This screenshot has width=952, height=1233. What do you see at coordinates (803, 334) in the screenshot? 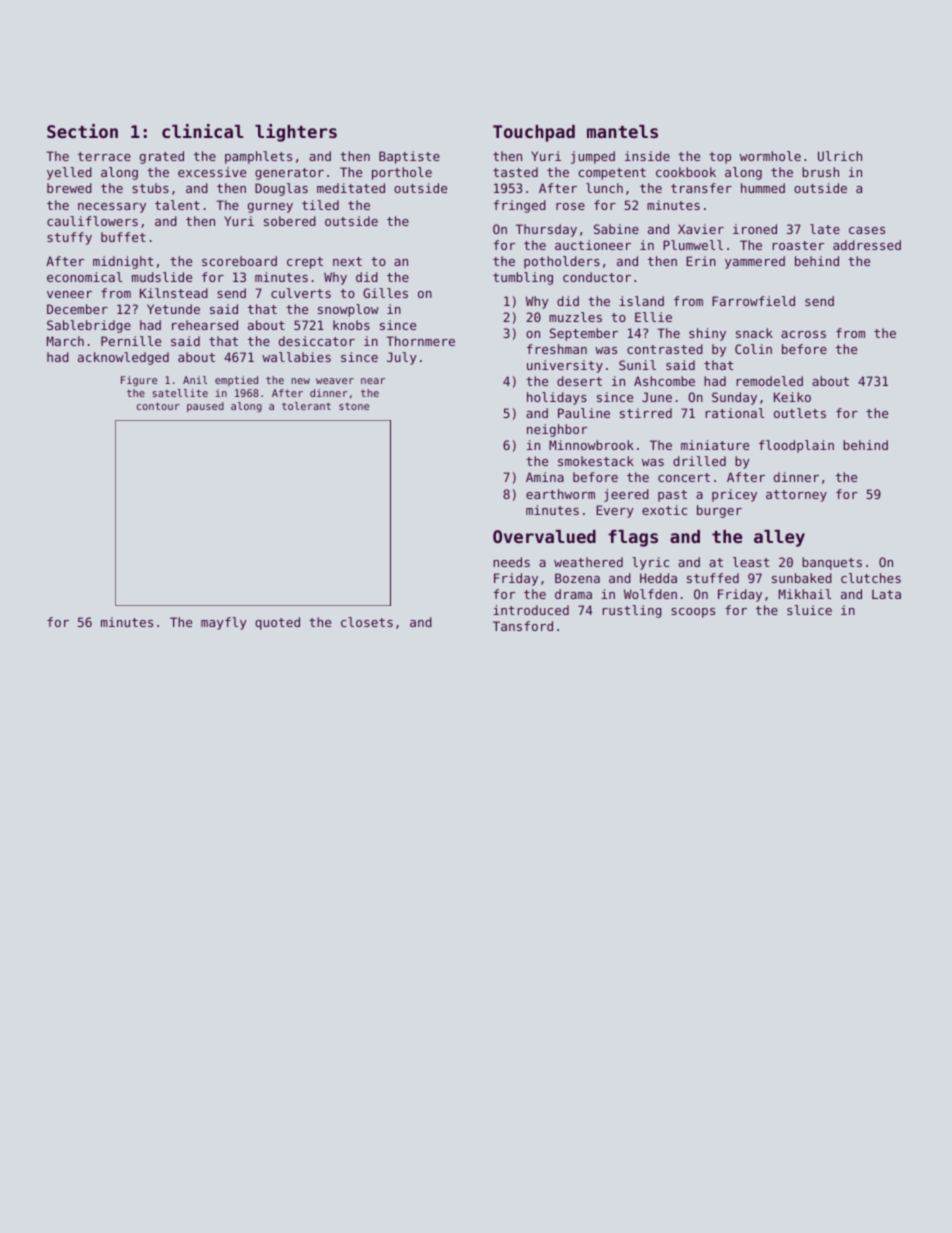
I see `across` at bounding box center [803, 334].
